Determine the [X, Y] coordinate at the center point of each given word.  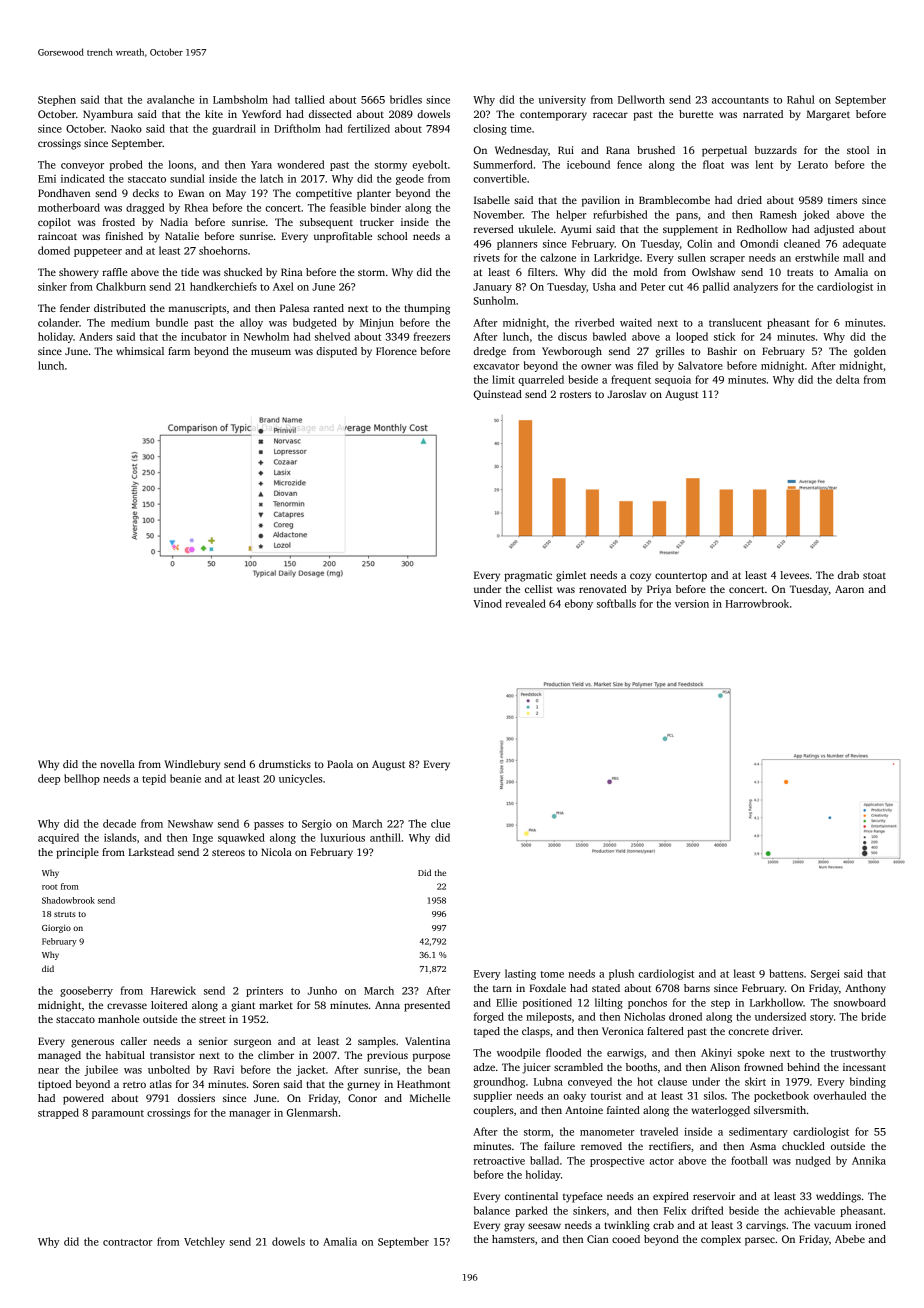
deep [49, 779]
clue [440, 823]
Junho [322, 990]
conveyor [82, 167]
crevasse [127, 1006]
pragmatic [528, 576]
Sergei [825, 975]
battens [786, 973]
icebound [588, 164]
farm [179, 351]
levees [794, 575]
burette [696, 114]
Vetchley [204, 1242]
